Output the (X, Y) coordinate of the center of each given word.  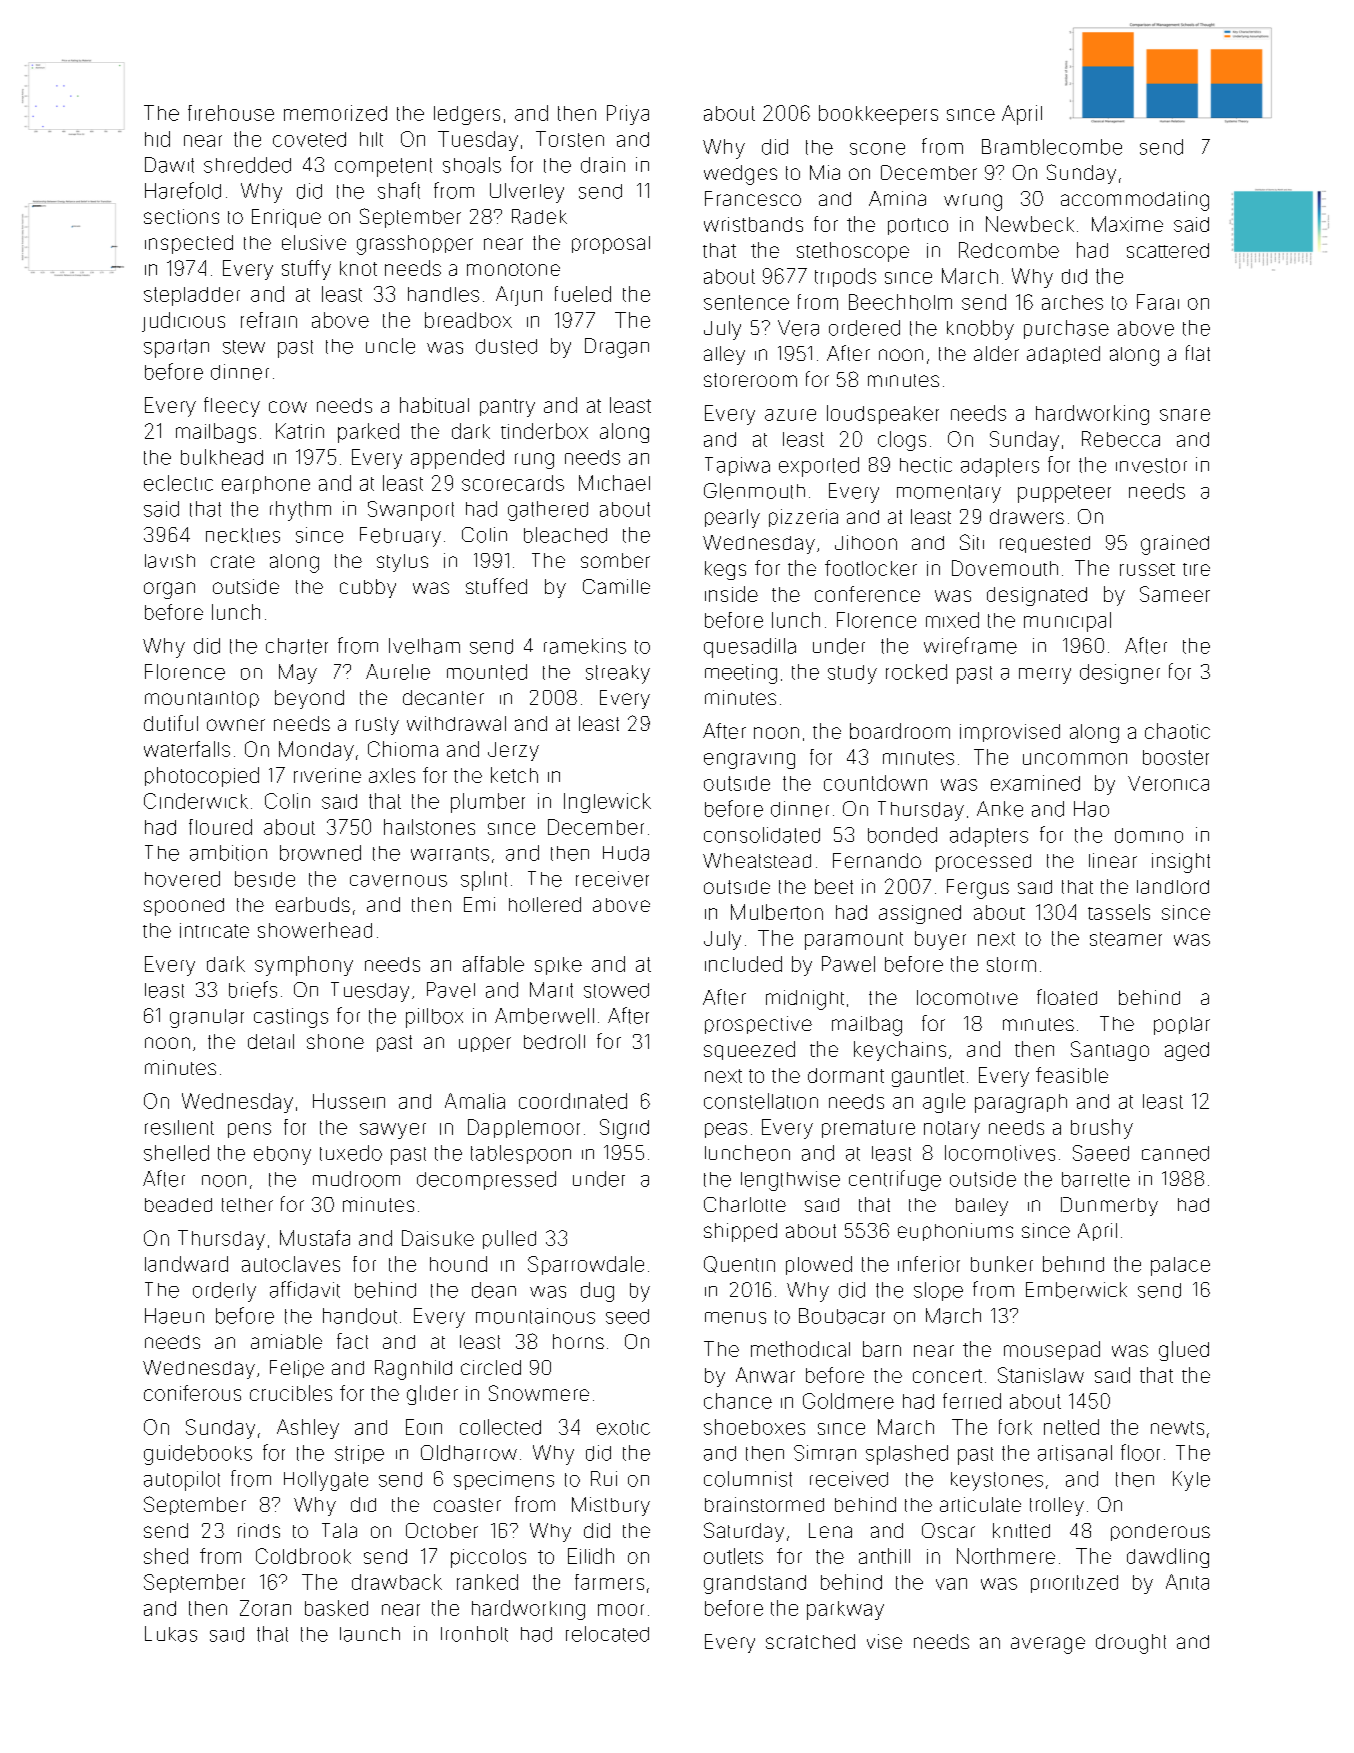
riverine (327, 775)
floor (1140, 1452)
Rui (604, 1478)
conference (867, 594)
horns (578, 1341)
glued (1184, 1351)
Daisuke (438, 1238)
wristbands (753, 224)
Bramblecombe (1052, 147)
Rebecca (1121, 439)
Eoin (424, 1427)
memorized (335, 113)
